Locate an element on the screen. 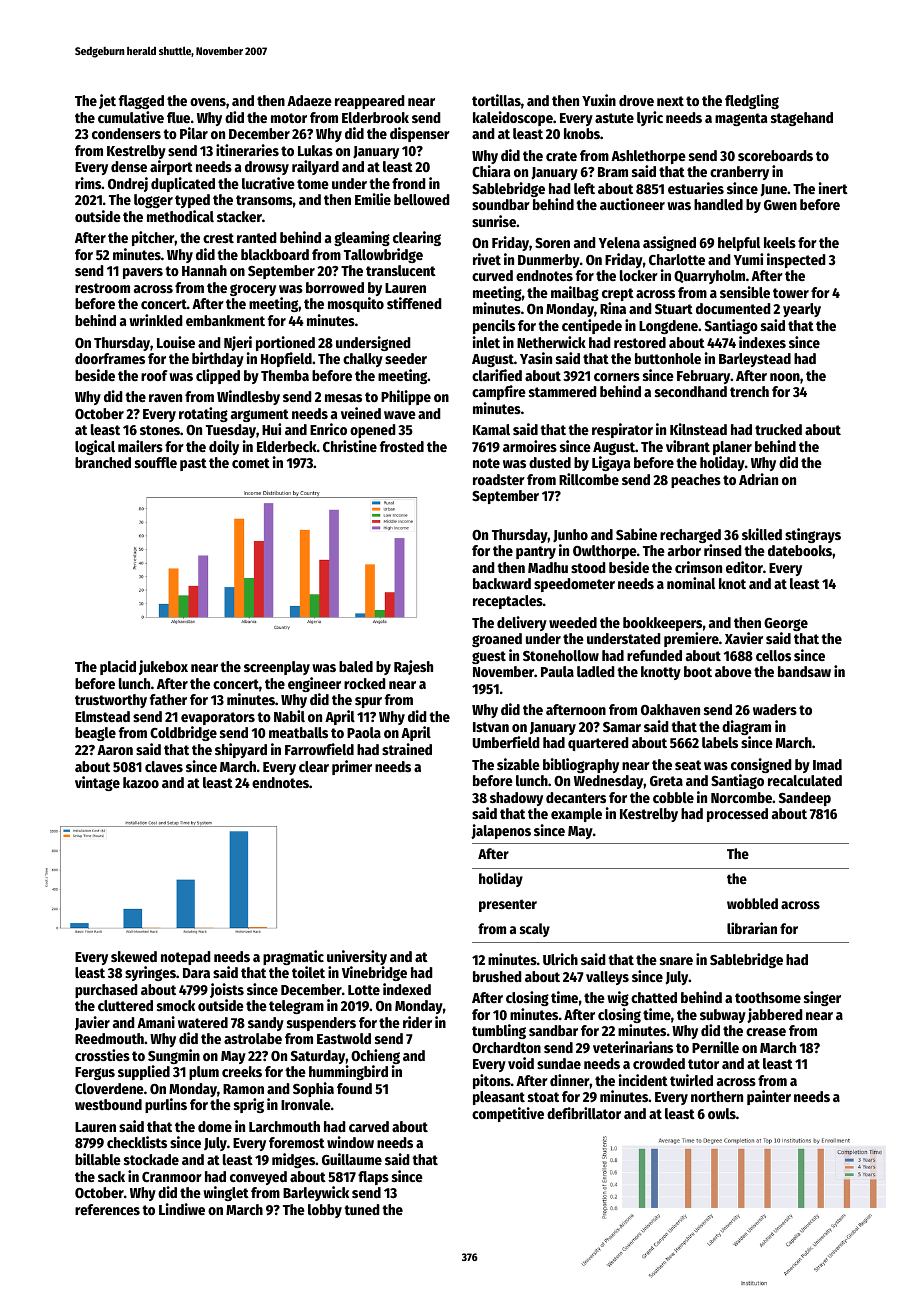 Image resolution: width=924 pixels, height=1308 pixels. Elderbrook is located at coordinates (375, 117).
